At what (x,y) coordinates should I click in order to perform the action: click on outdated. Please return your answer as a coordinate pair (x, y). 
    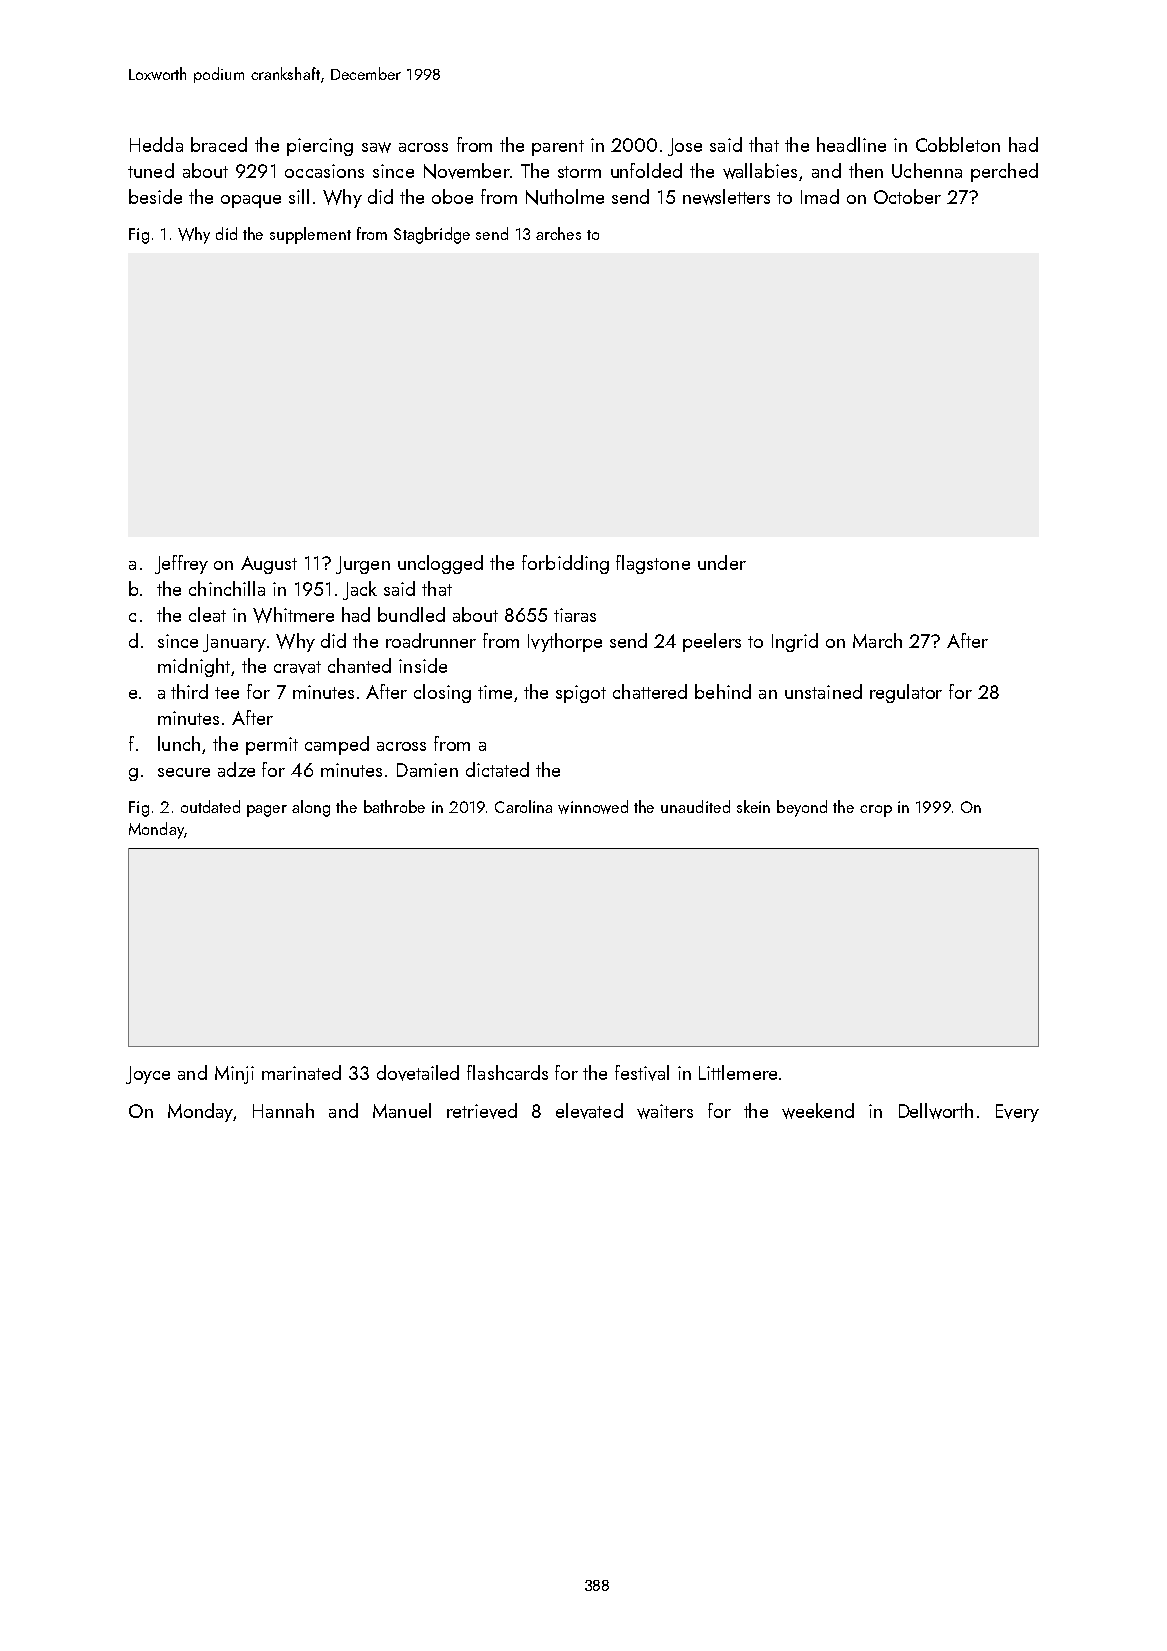
    Looking at the image, I should click on (210, 806).
